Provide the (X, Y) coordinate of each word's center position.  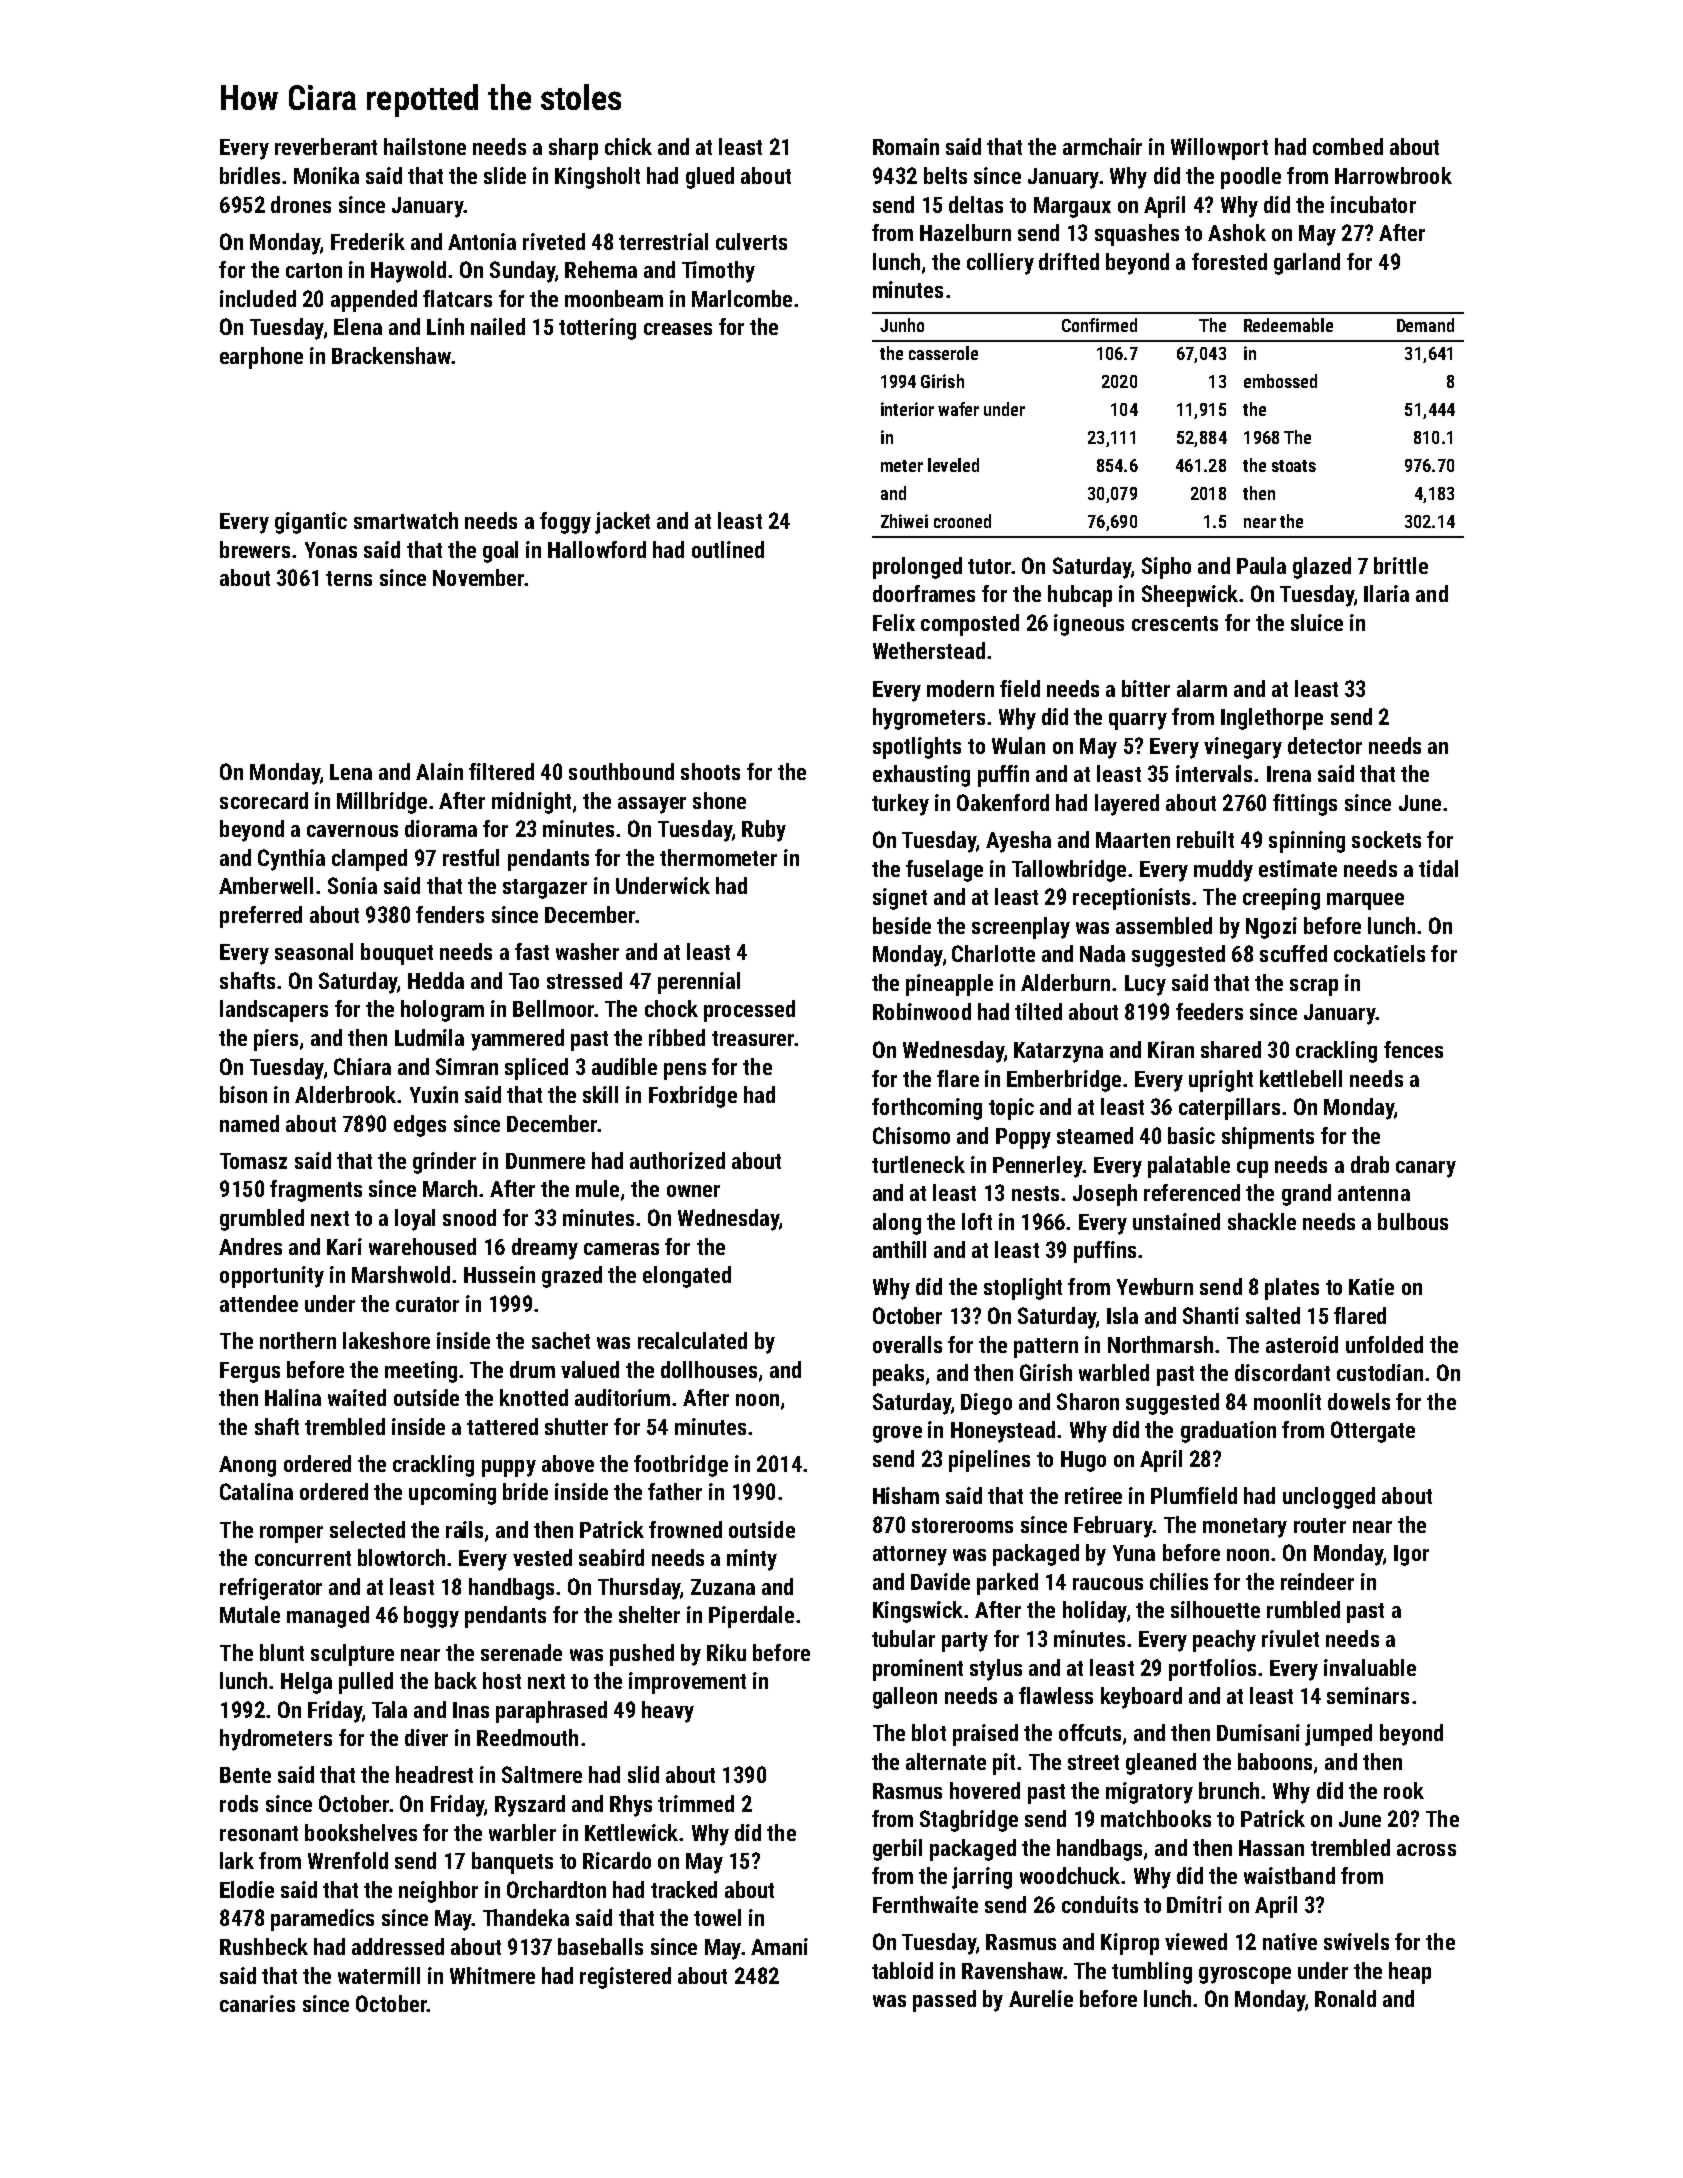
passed (944, 2001)
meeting (421, 1372)
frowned (685, 1529)
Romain (906, 146)
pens (685, 1071)
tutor (989, 566)
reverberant (326, 146)
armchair (1102, 146)
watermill (379, 1975)
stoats (1294, 466)
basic (1191, 1135)
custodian (1380, 1372)
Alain (439, 771)
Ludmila (429, 1037)
